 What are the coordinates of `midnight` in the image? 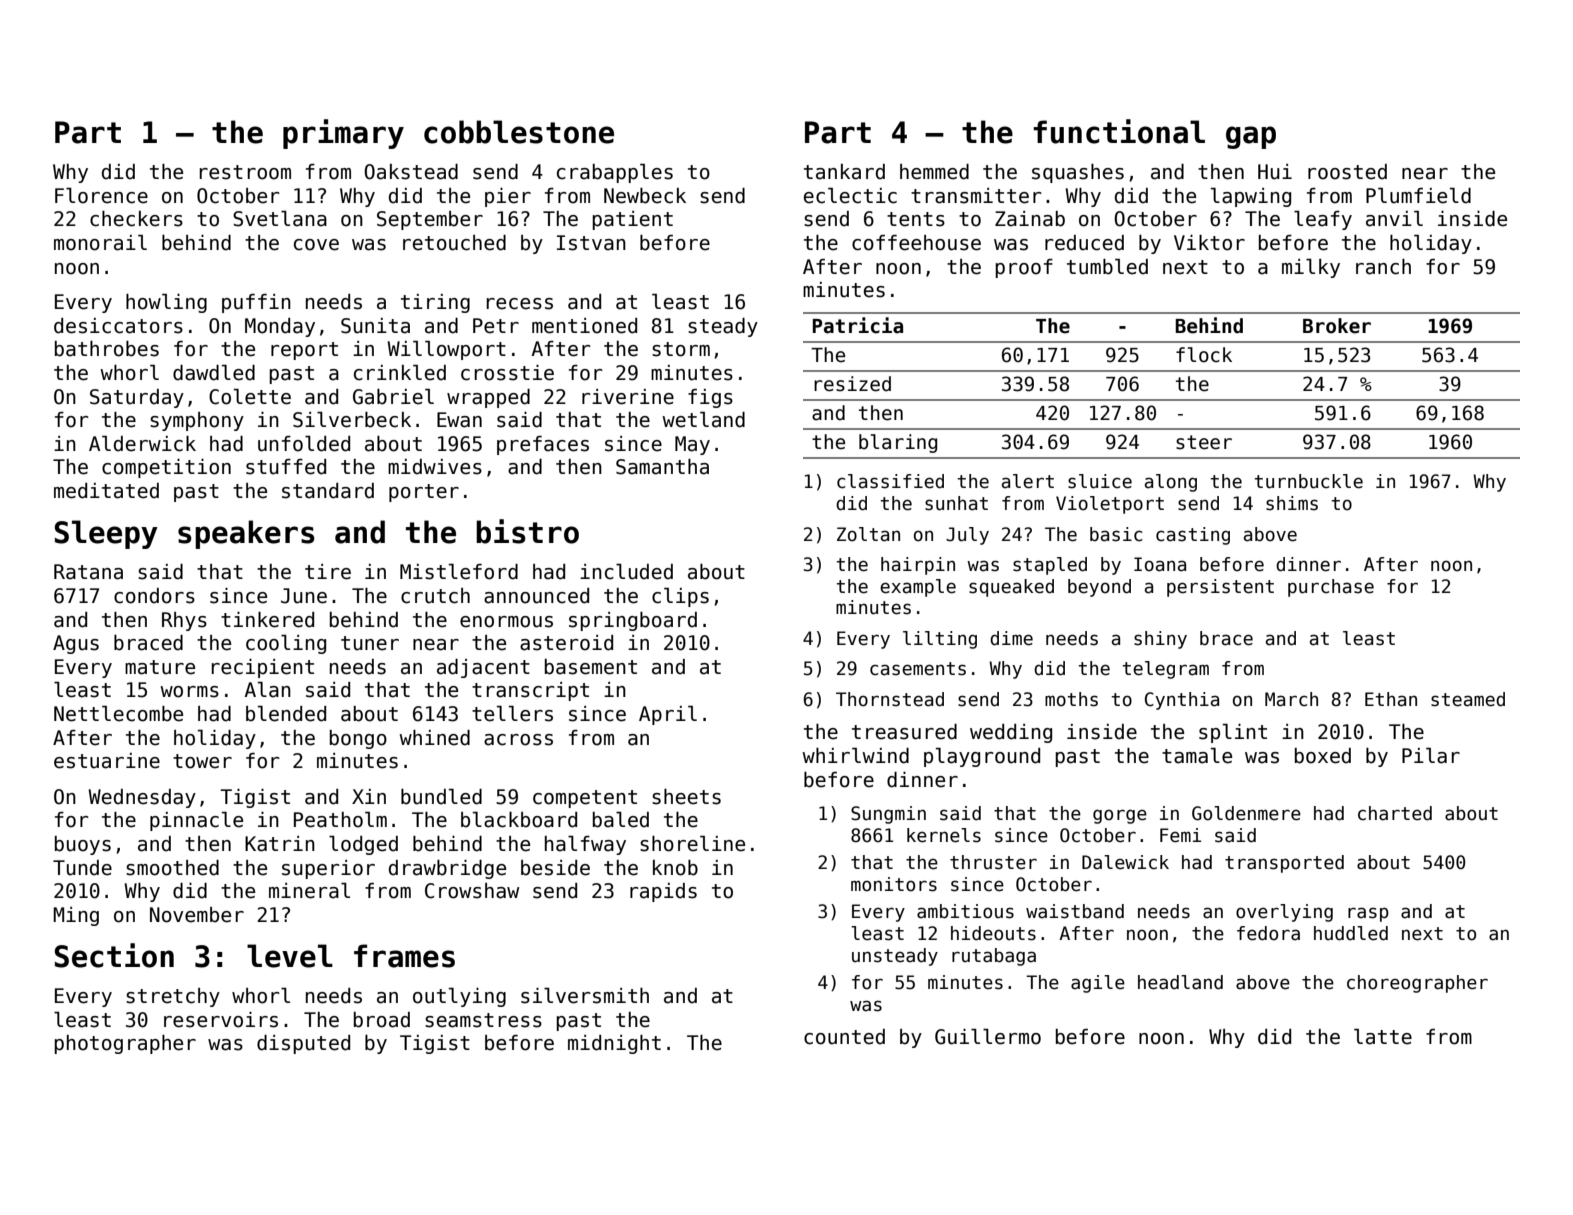 It's located at (614, 1044).
